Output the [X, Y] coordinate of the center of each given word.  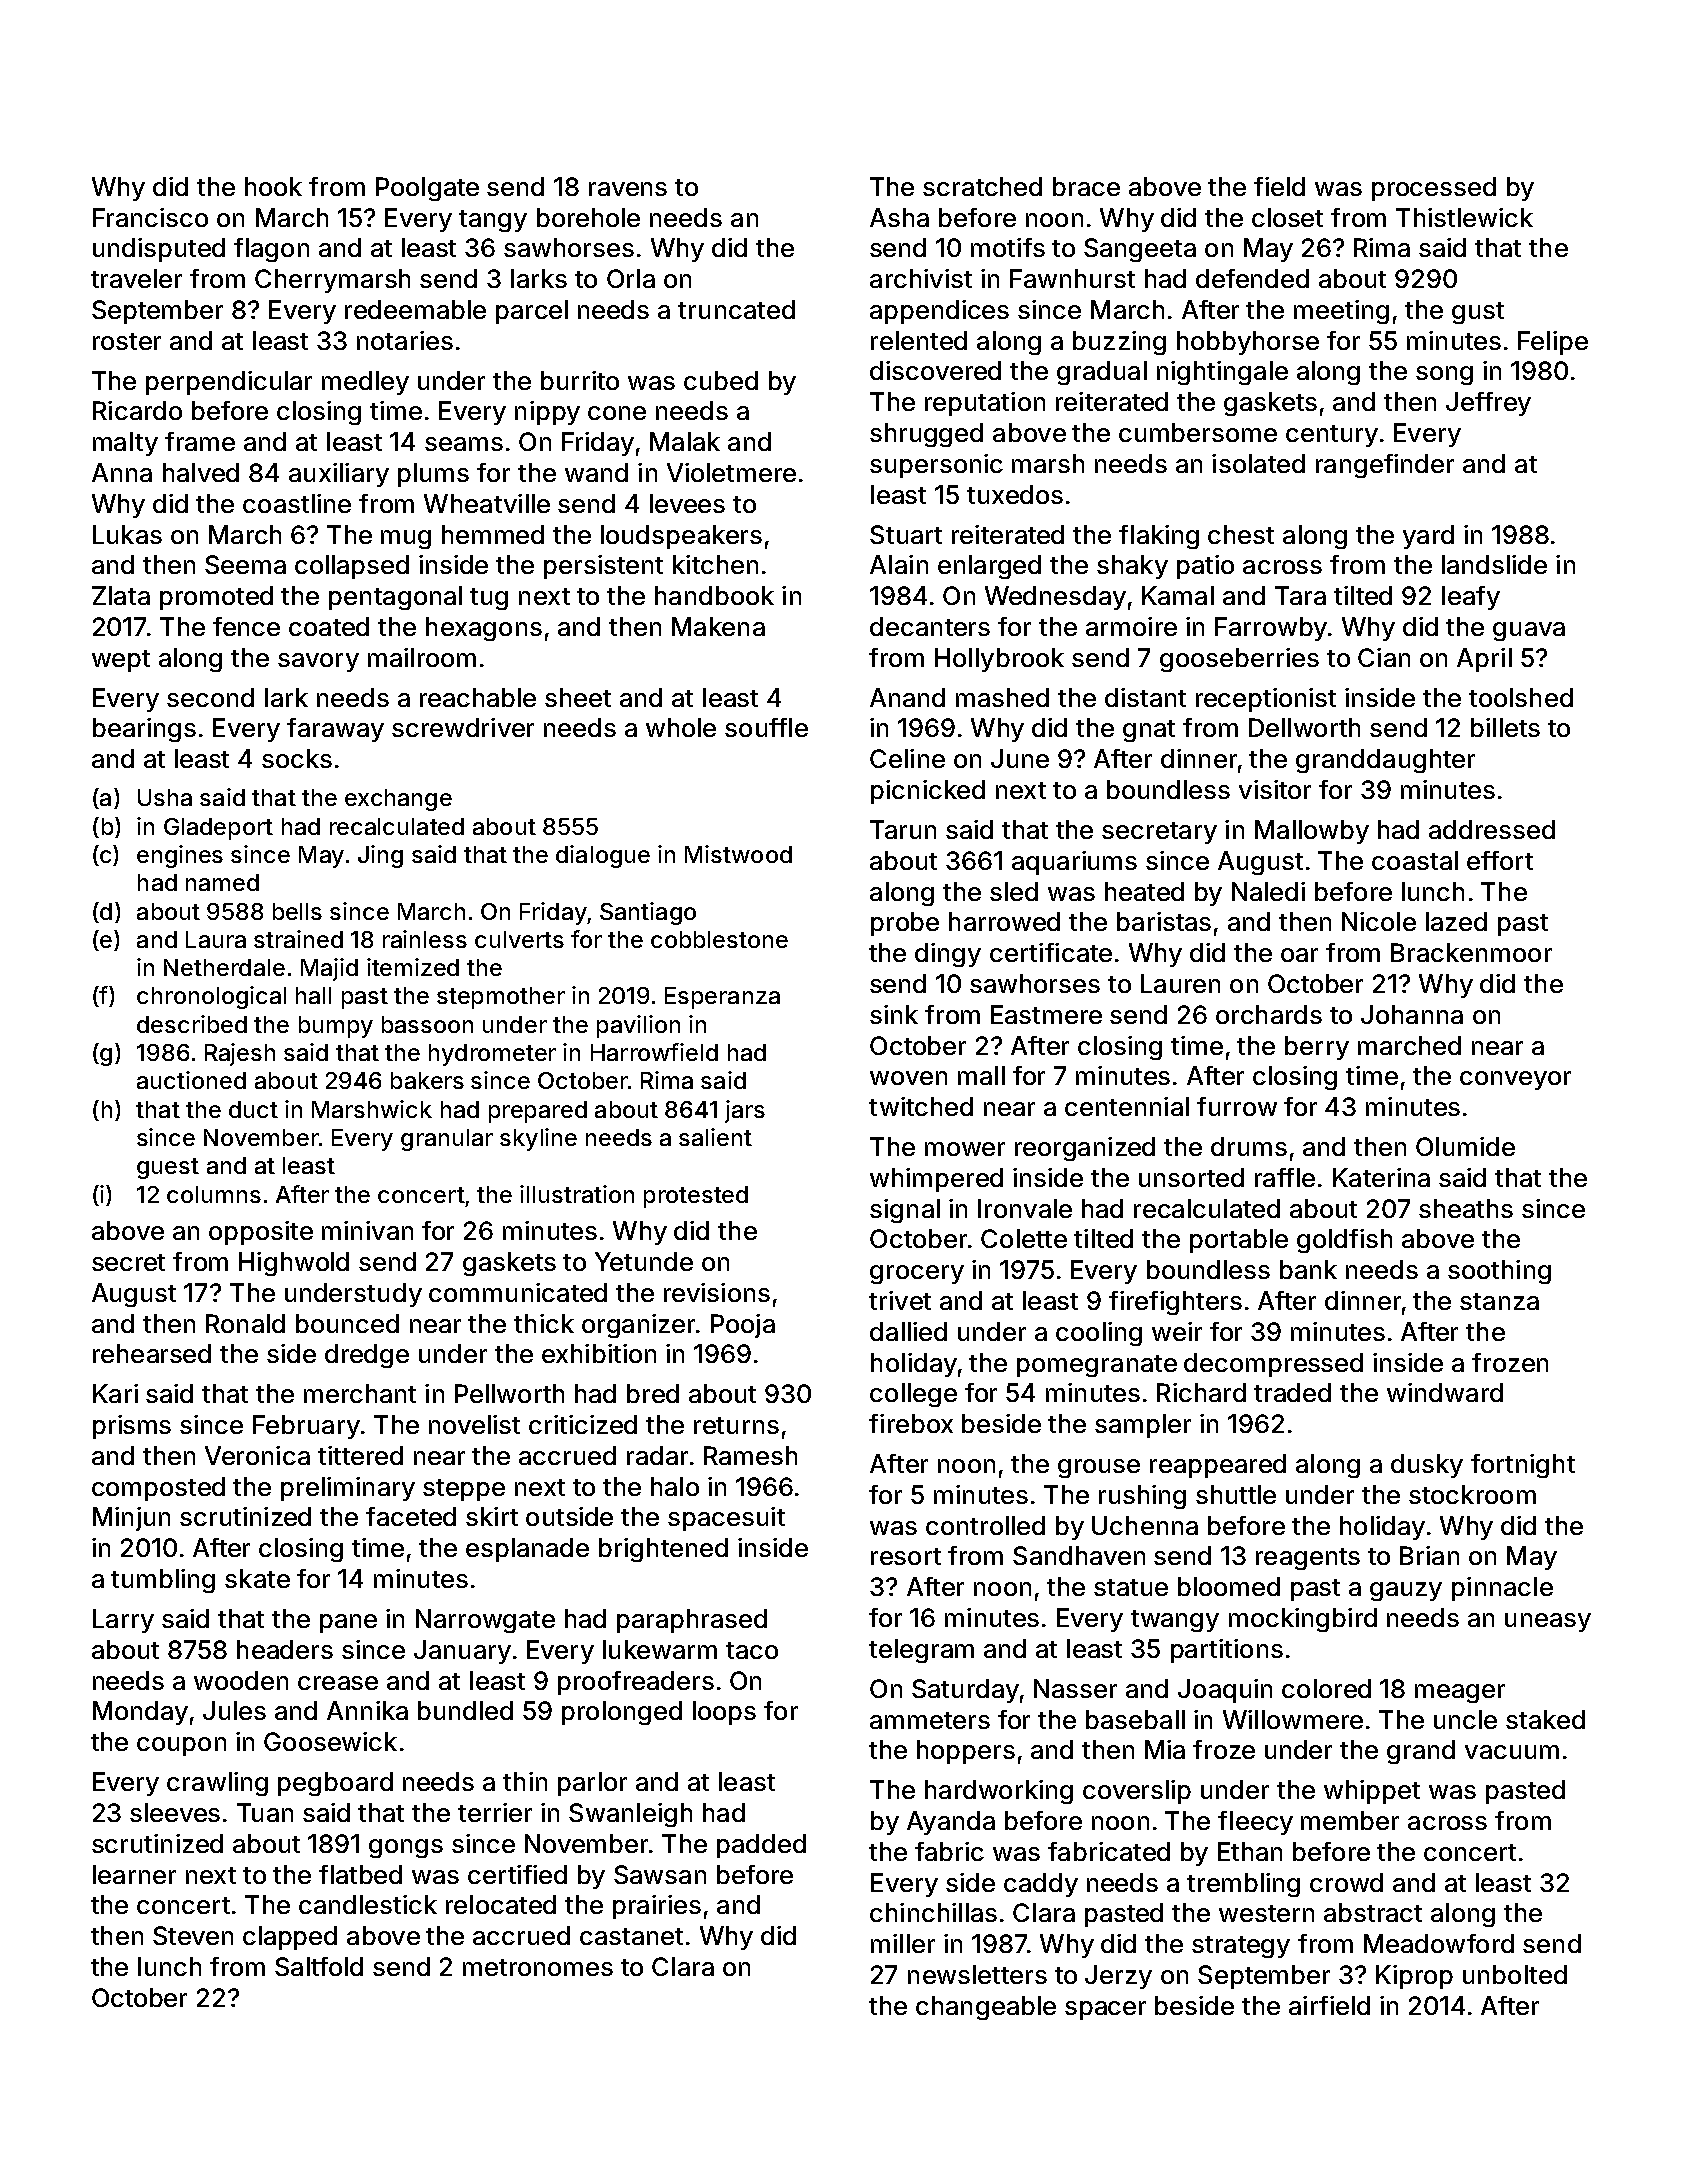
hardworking [999, 1792]
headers [285, 1649]
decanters [930, 626]
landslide [1494, 564]
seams [464, 444]
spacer [1105, 2010]
